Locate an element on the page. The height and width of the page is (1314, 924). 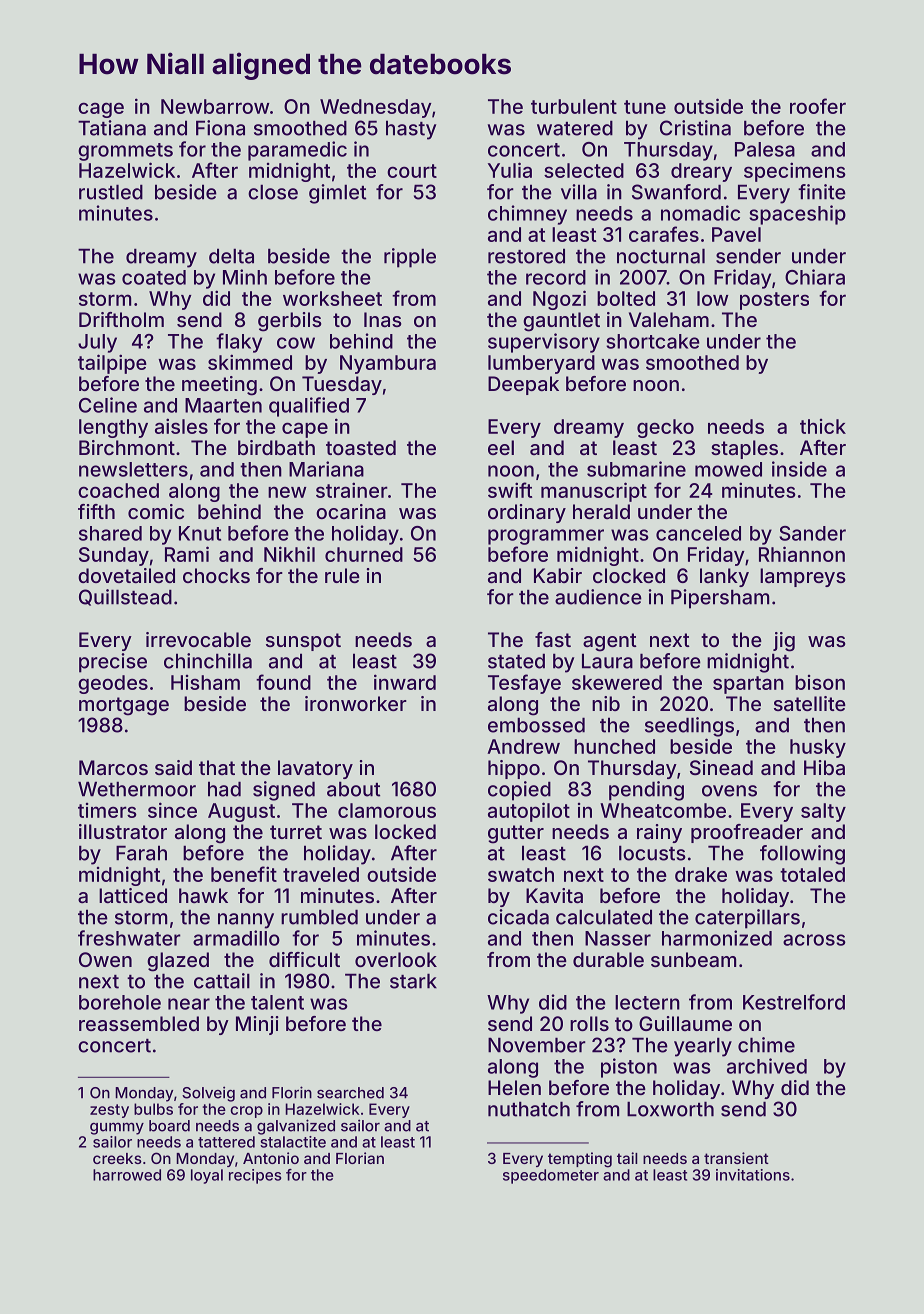
freshwater is located at coordinates (129, 938).
